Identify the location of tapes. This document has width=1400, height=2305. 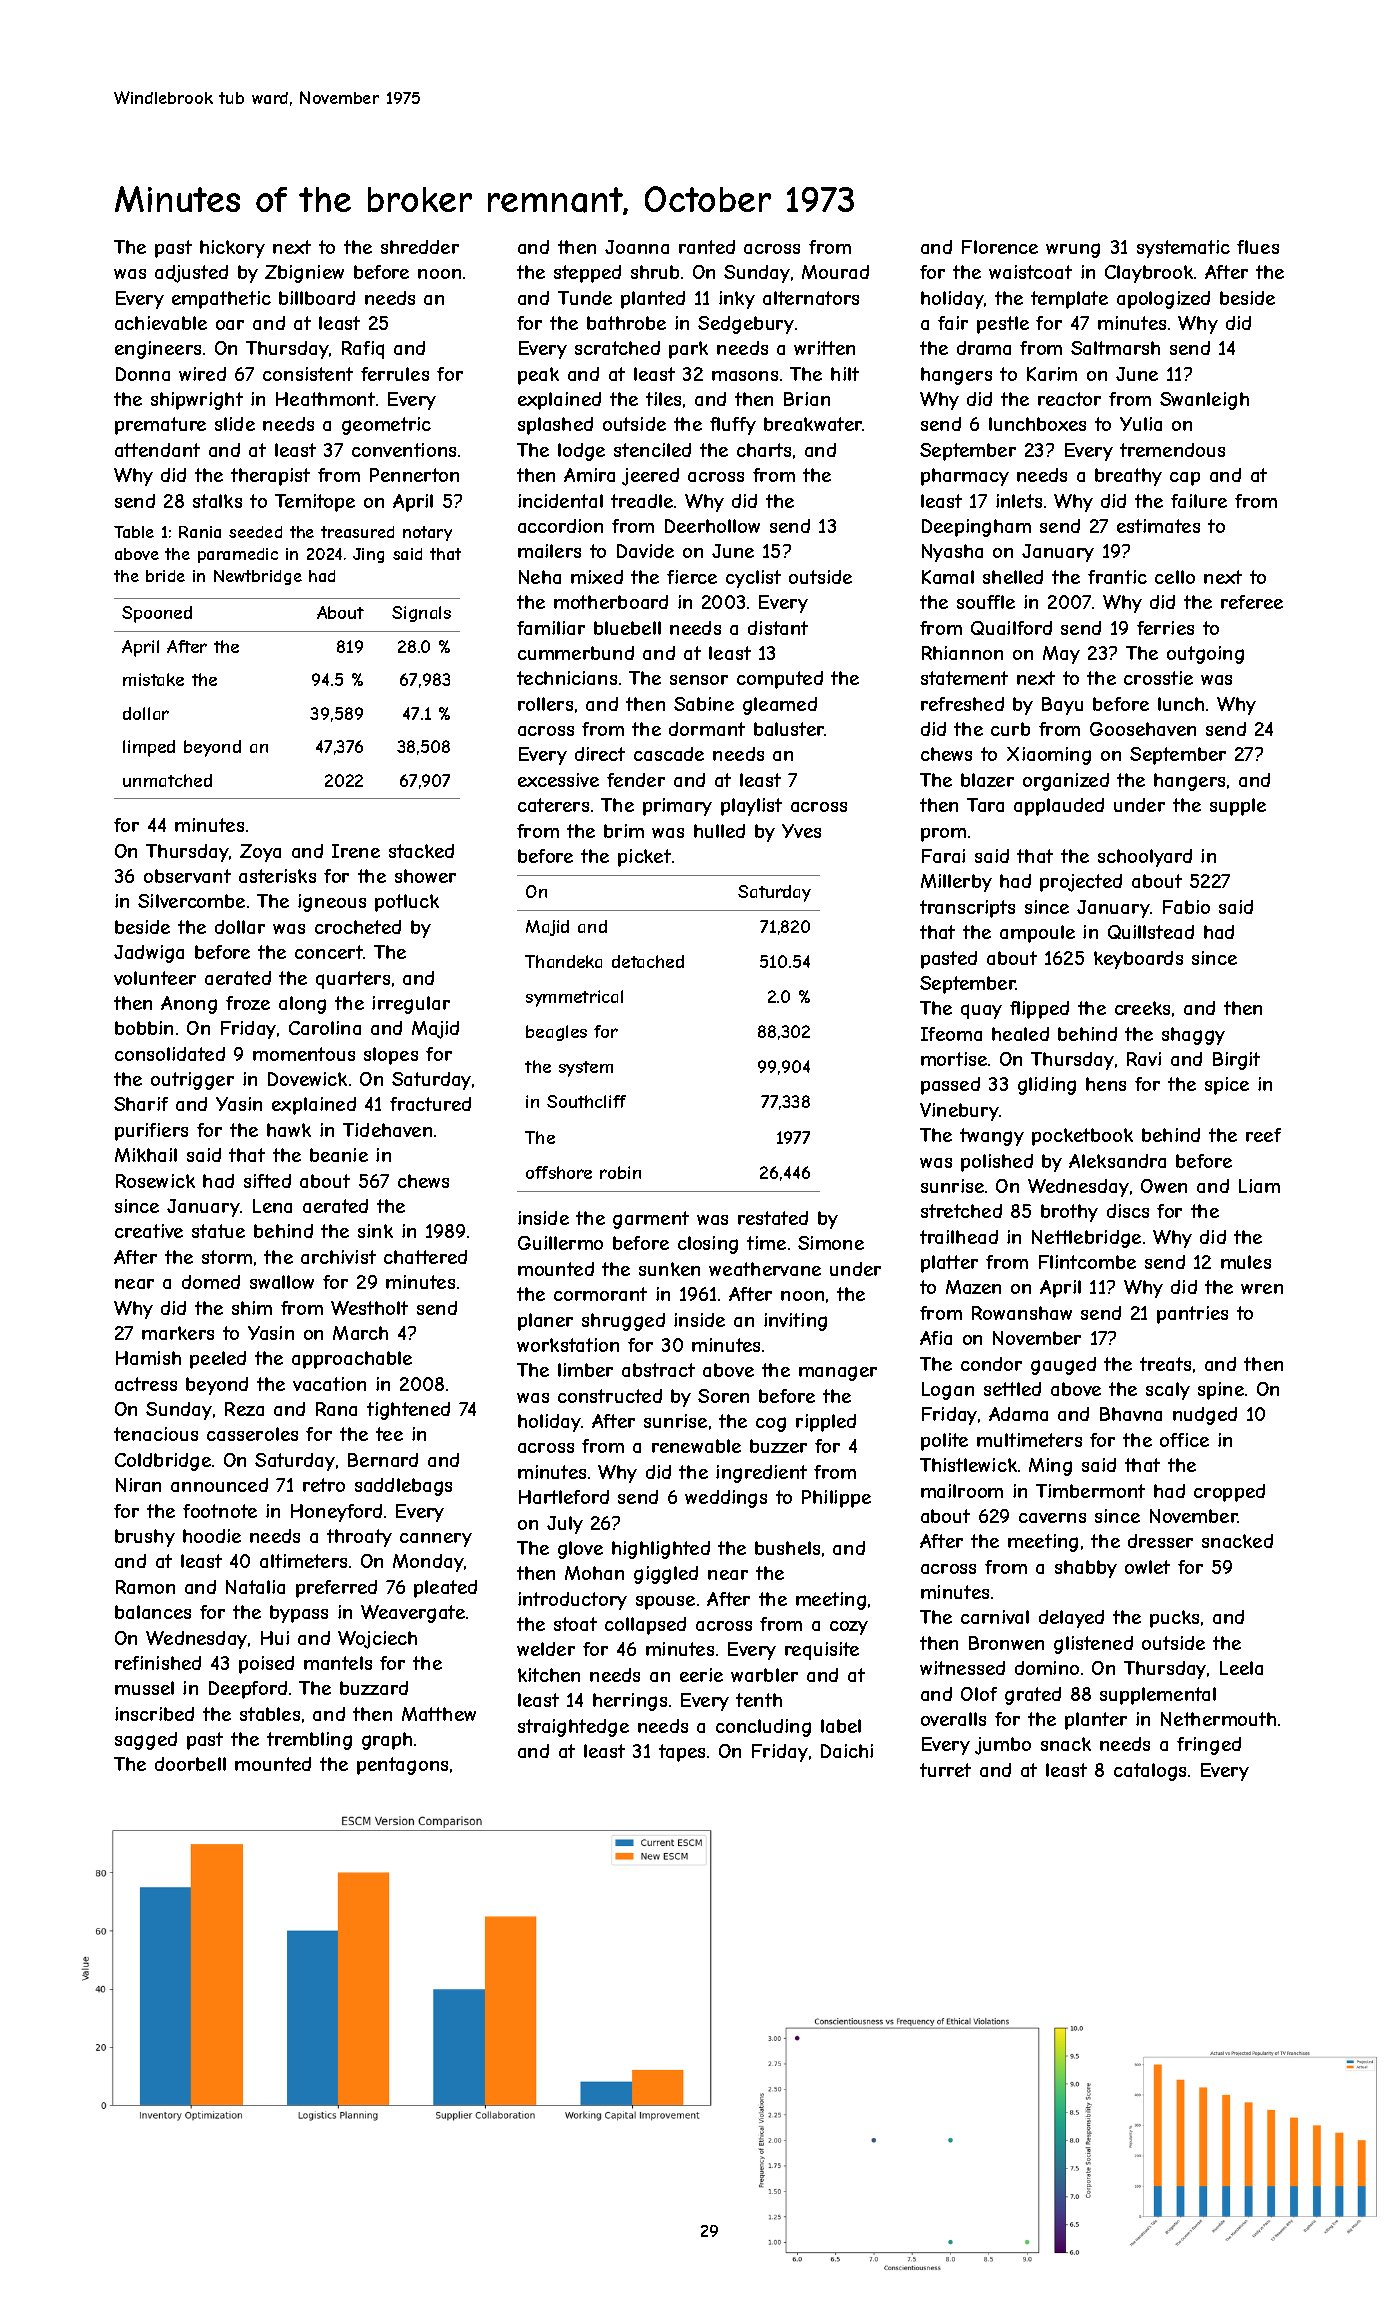
(682, 1753).
